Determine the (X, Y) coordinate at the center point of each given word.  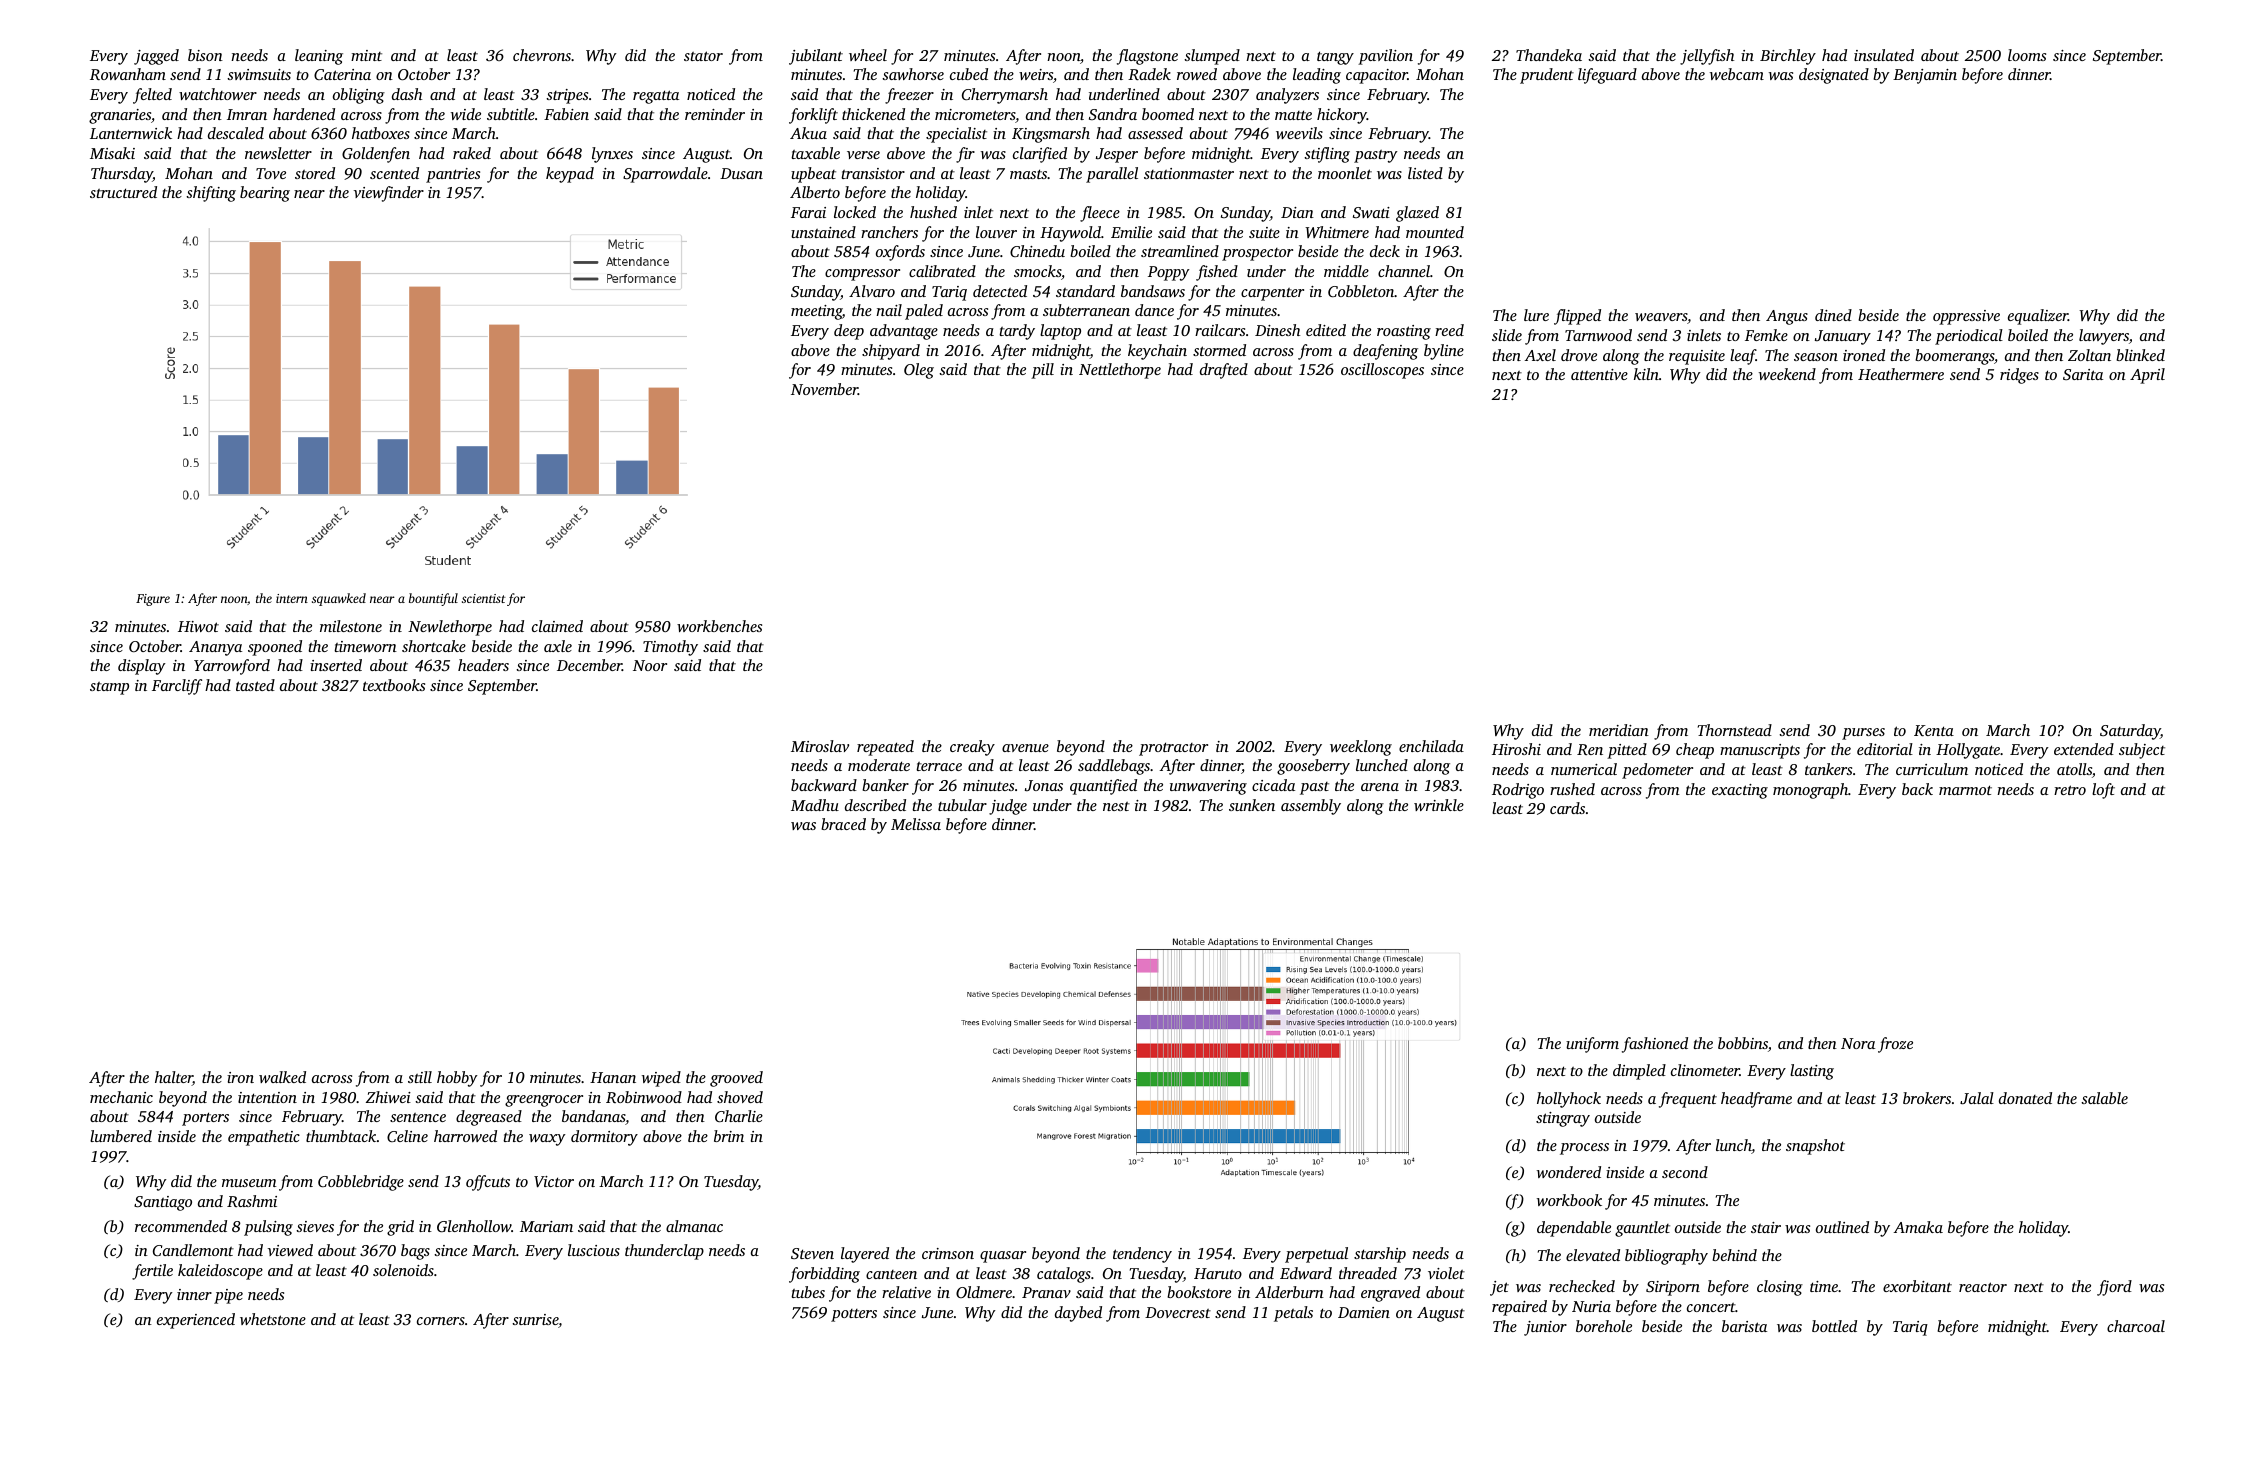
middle (1346, 271)
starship (1380, 1255)
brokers (1927, 1098)
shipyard (891, 352)
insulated (1884, 55)
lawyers (2104, 337)
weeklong (1361, 748)
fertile (152, 1272)
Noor (650, 665)
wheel (868, 55)
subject (2142, 751)
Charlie (739, 1116)
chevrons (542, 55)
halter (174, 1078)
